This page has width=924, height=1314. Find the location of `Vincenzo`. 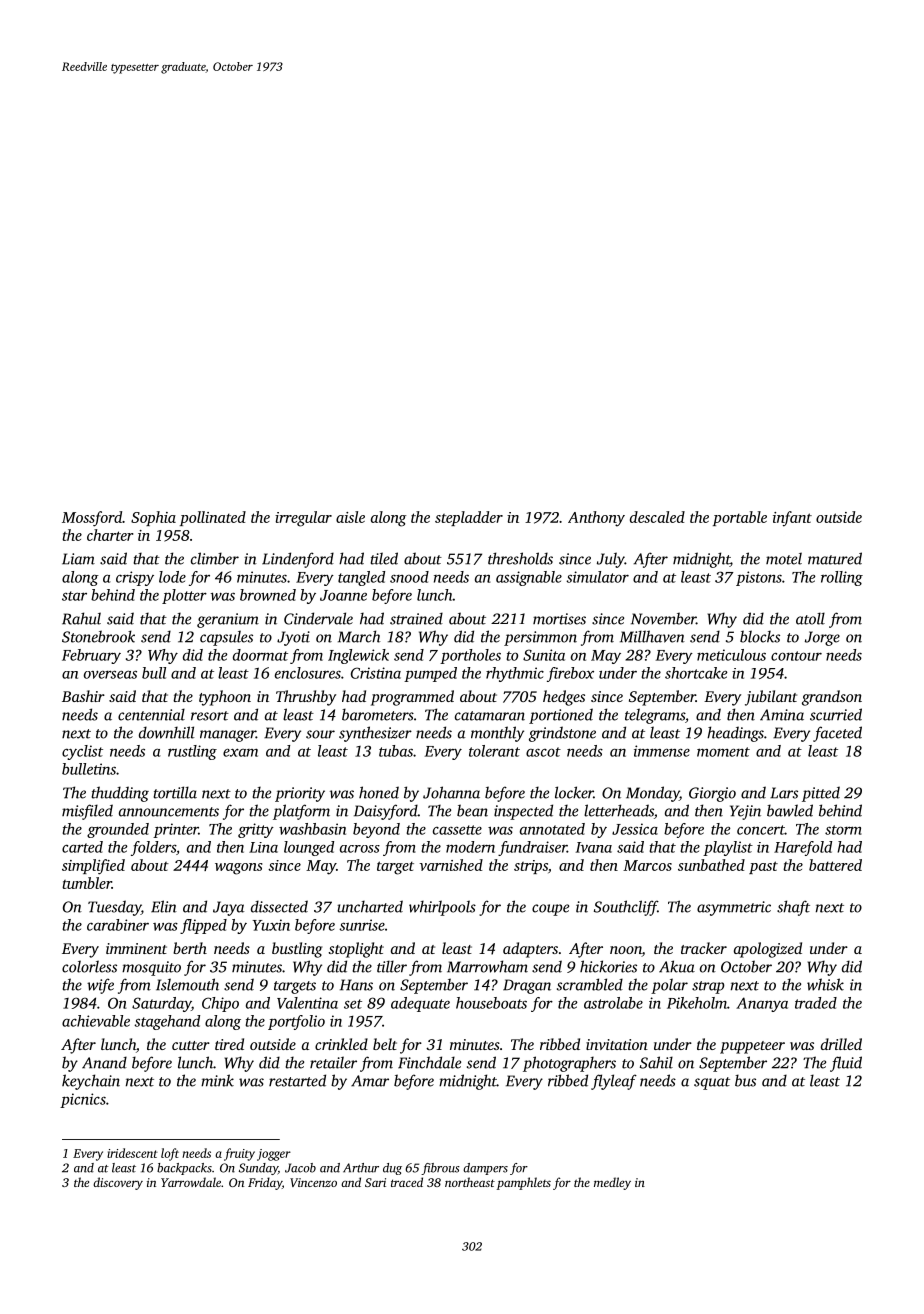

Vincenzo is located at coordinates (313, 1182).
